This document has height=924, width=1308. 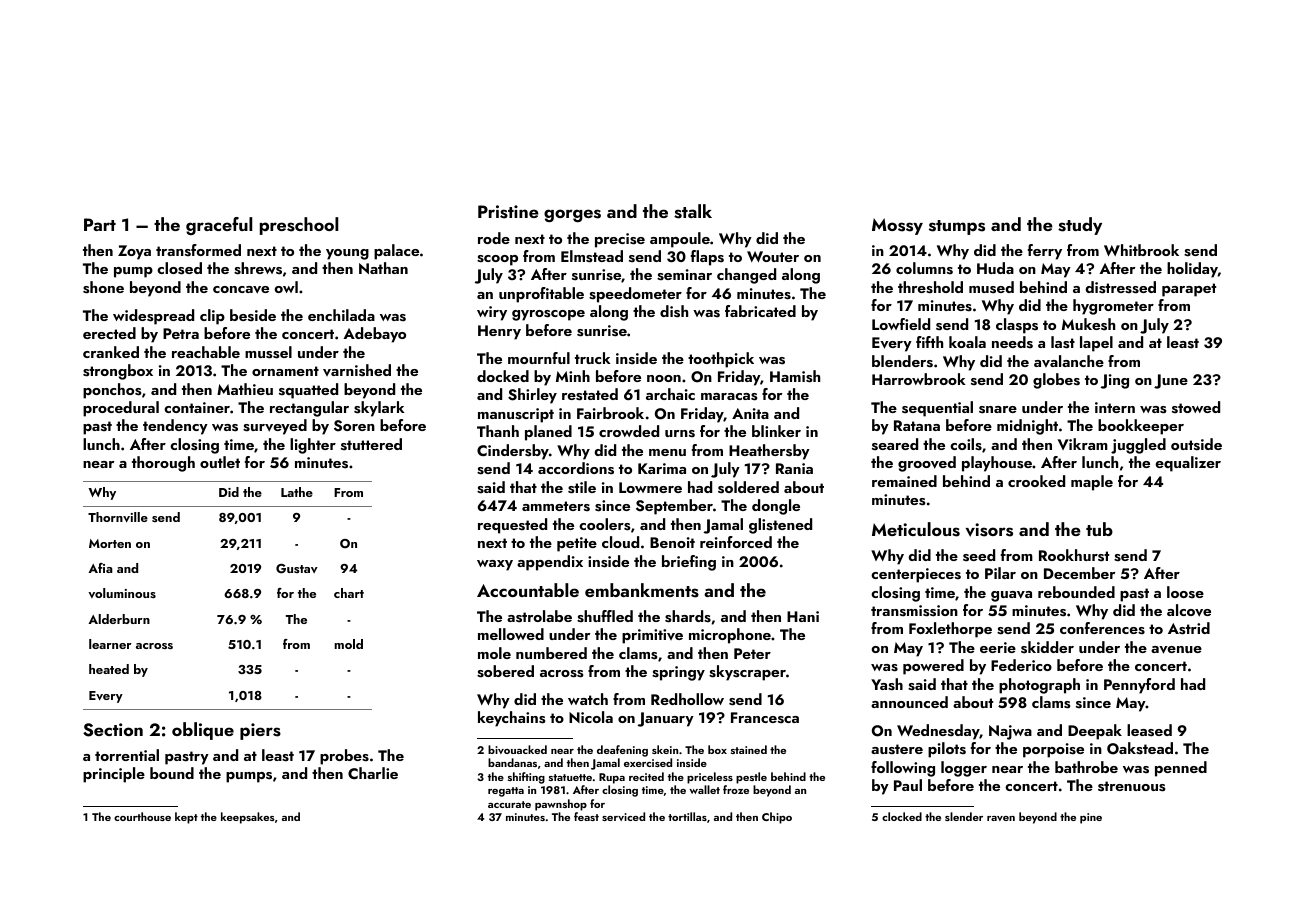 What do you see at coordinates (592, 256) in the document?
I see `Elmstead` at bounding box center [592, 256].
